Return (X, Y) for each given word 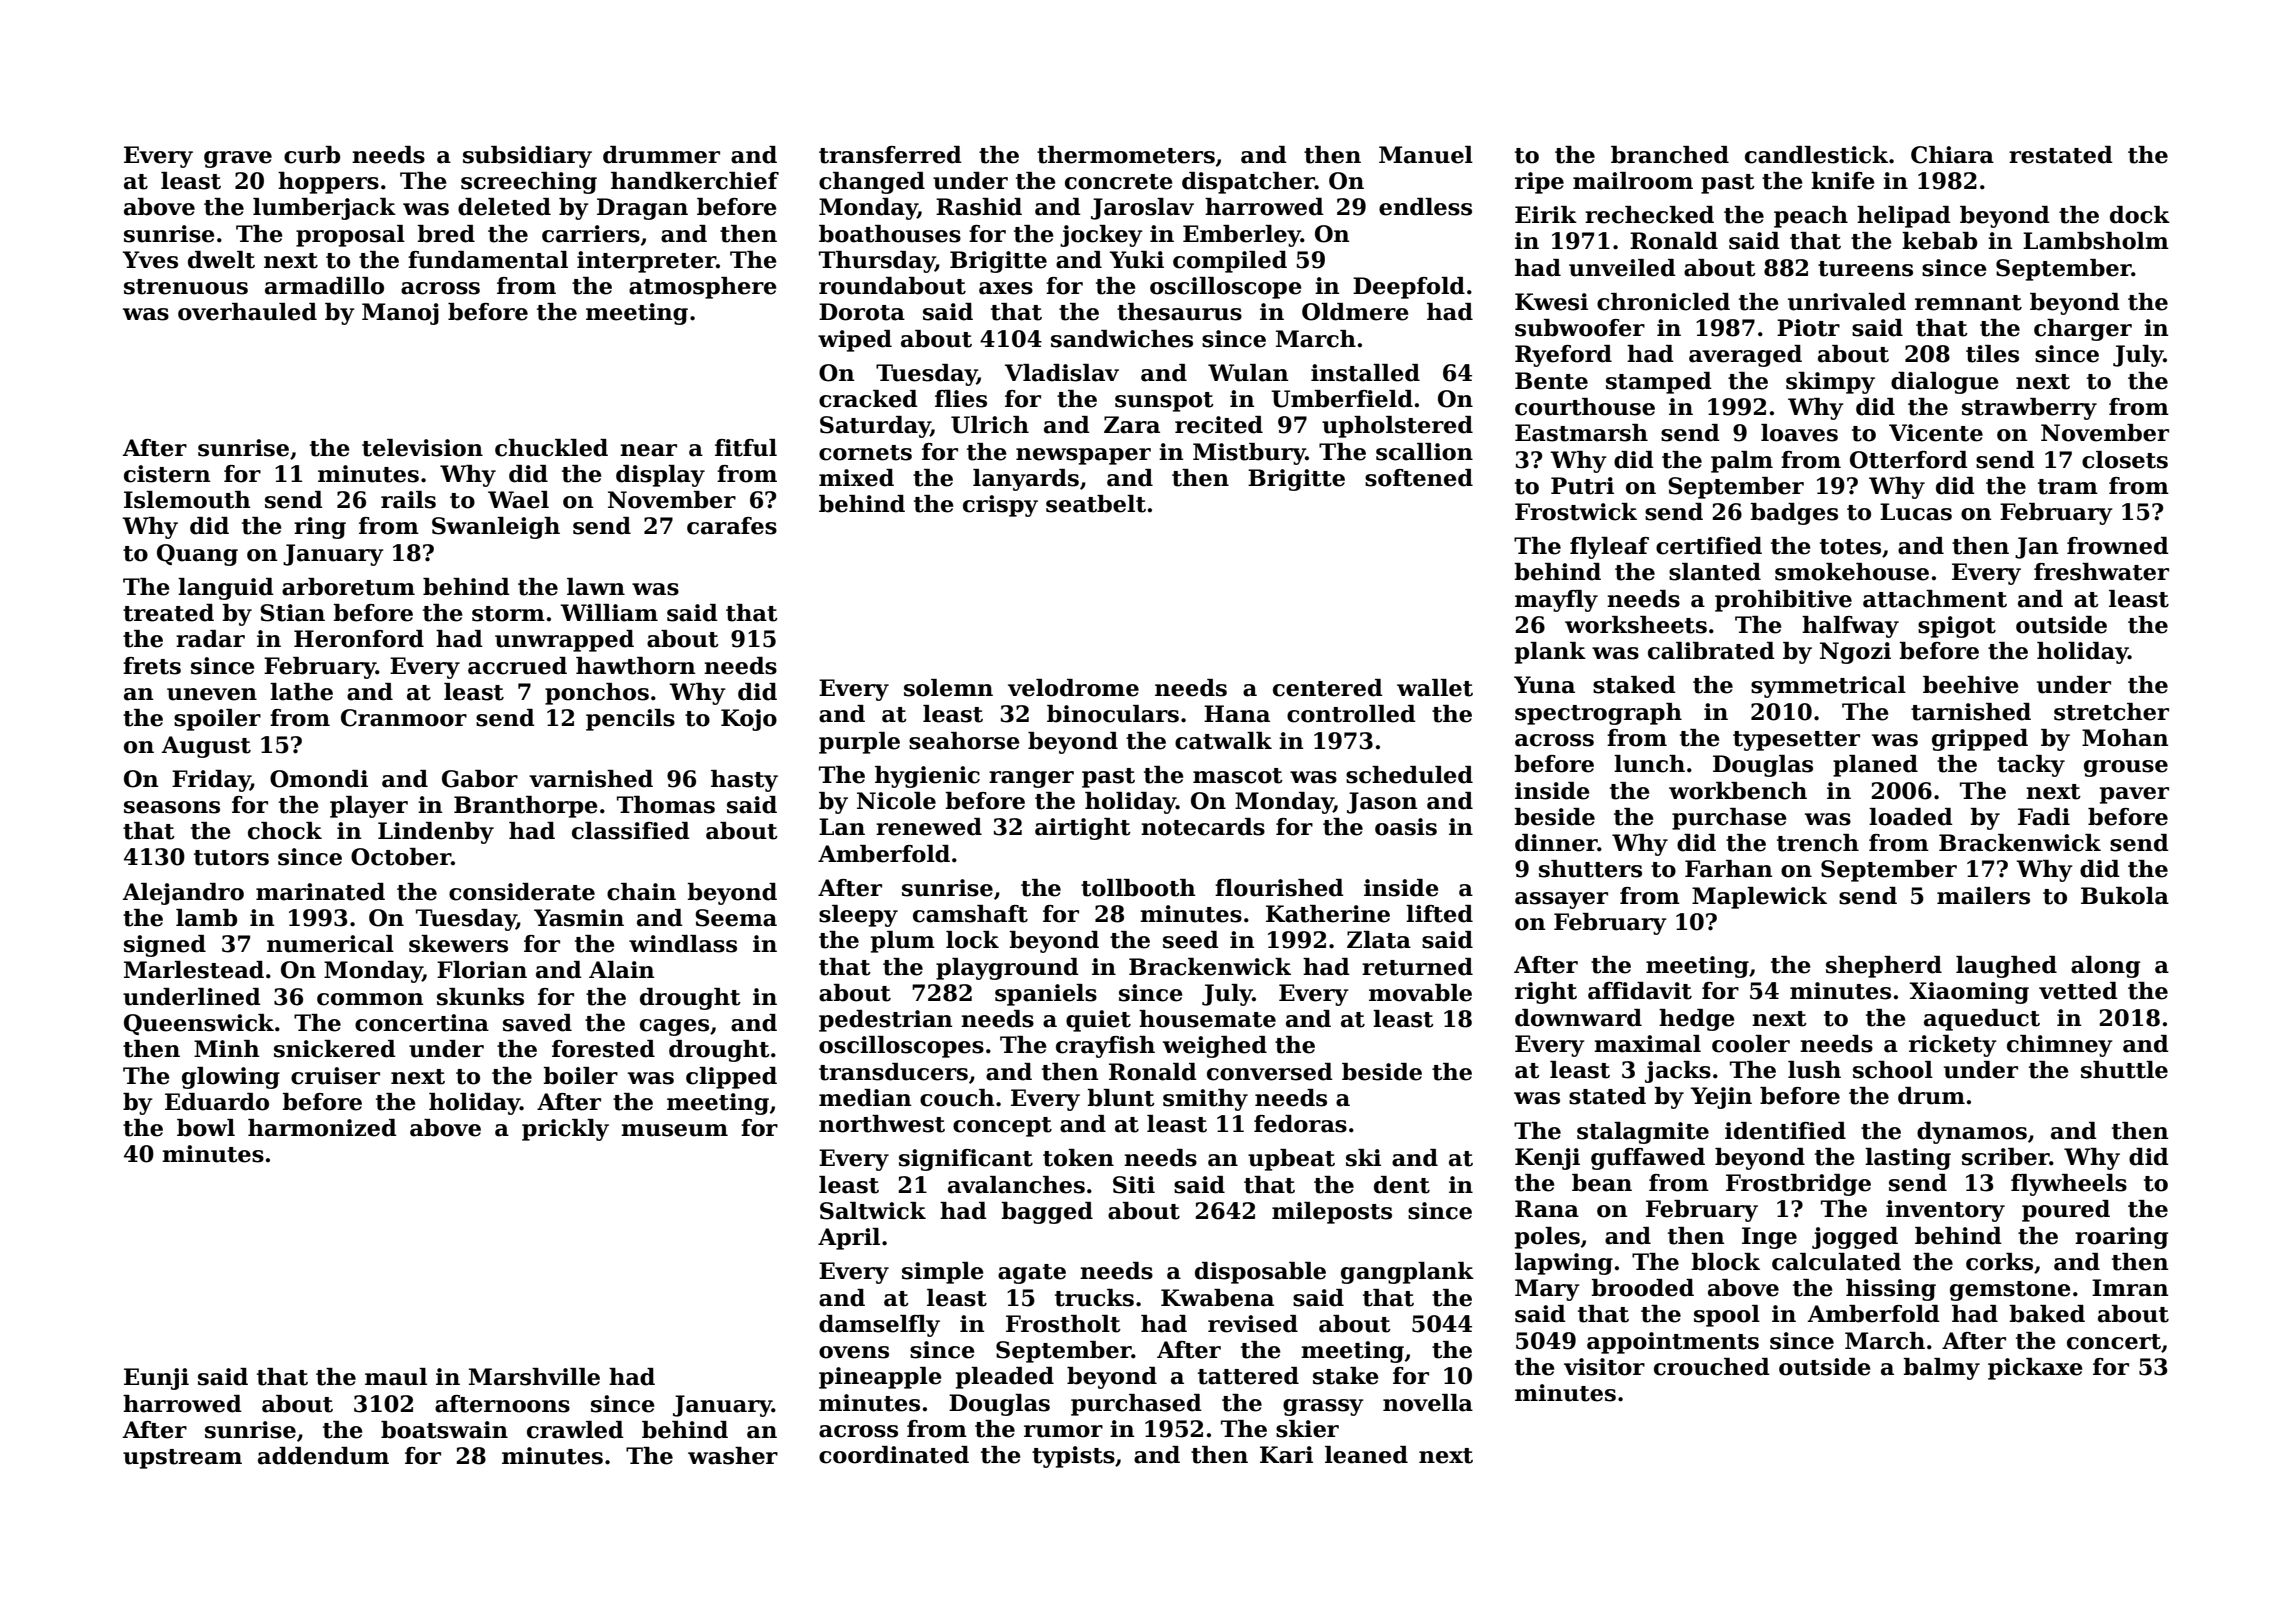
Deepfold (1409, 288)
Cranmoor (404, 718)
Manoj (400, 314)
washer (733, 1456)
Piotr (1808, 328)
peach (1811, 217)
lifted (1439, 914)
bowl (206, 1128)
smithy (1205, 1100)
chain (641, 892)
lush (1814, 1070)
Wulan (1248, 373)
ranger (1031, 779)
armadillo (324, 286)
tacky (2031, 766)
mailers (1983, 896)
